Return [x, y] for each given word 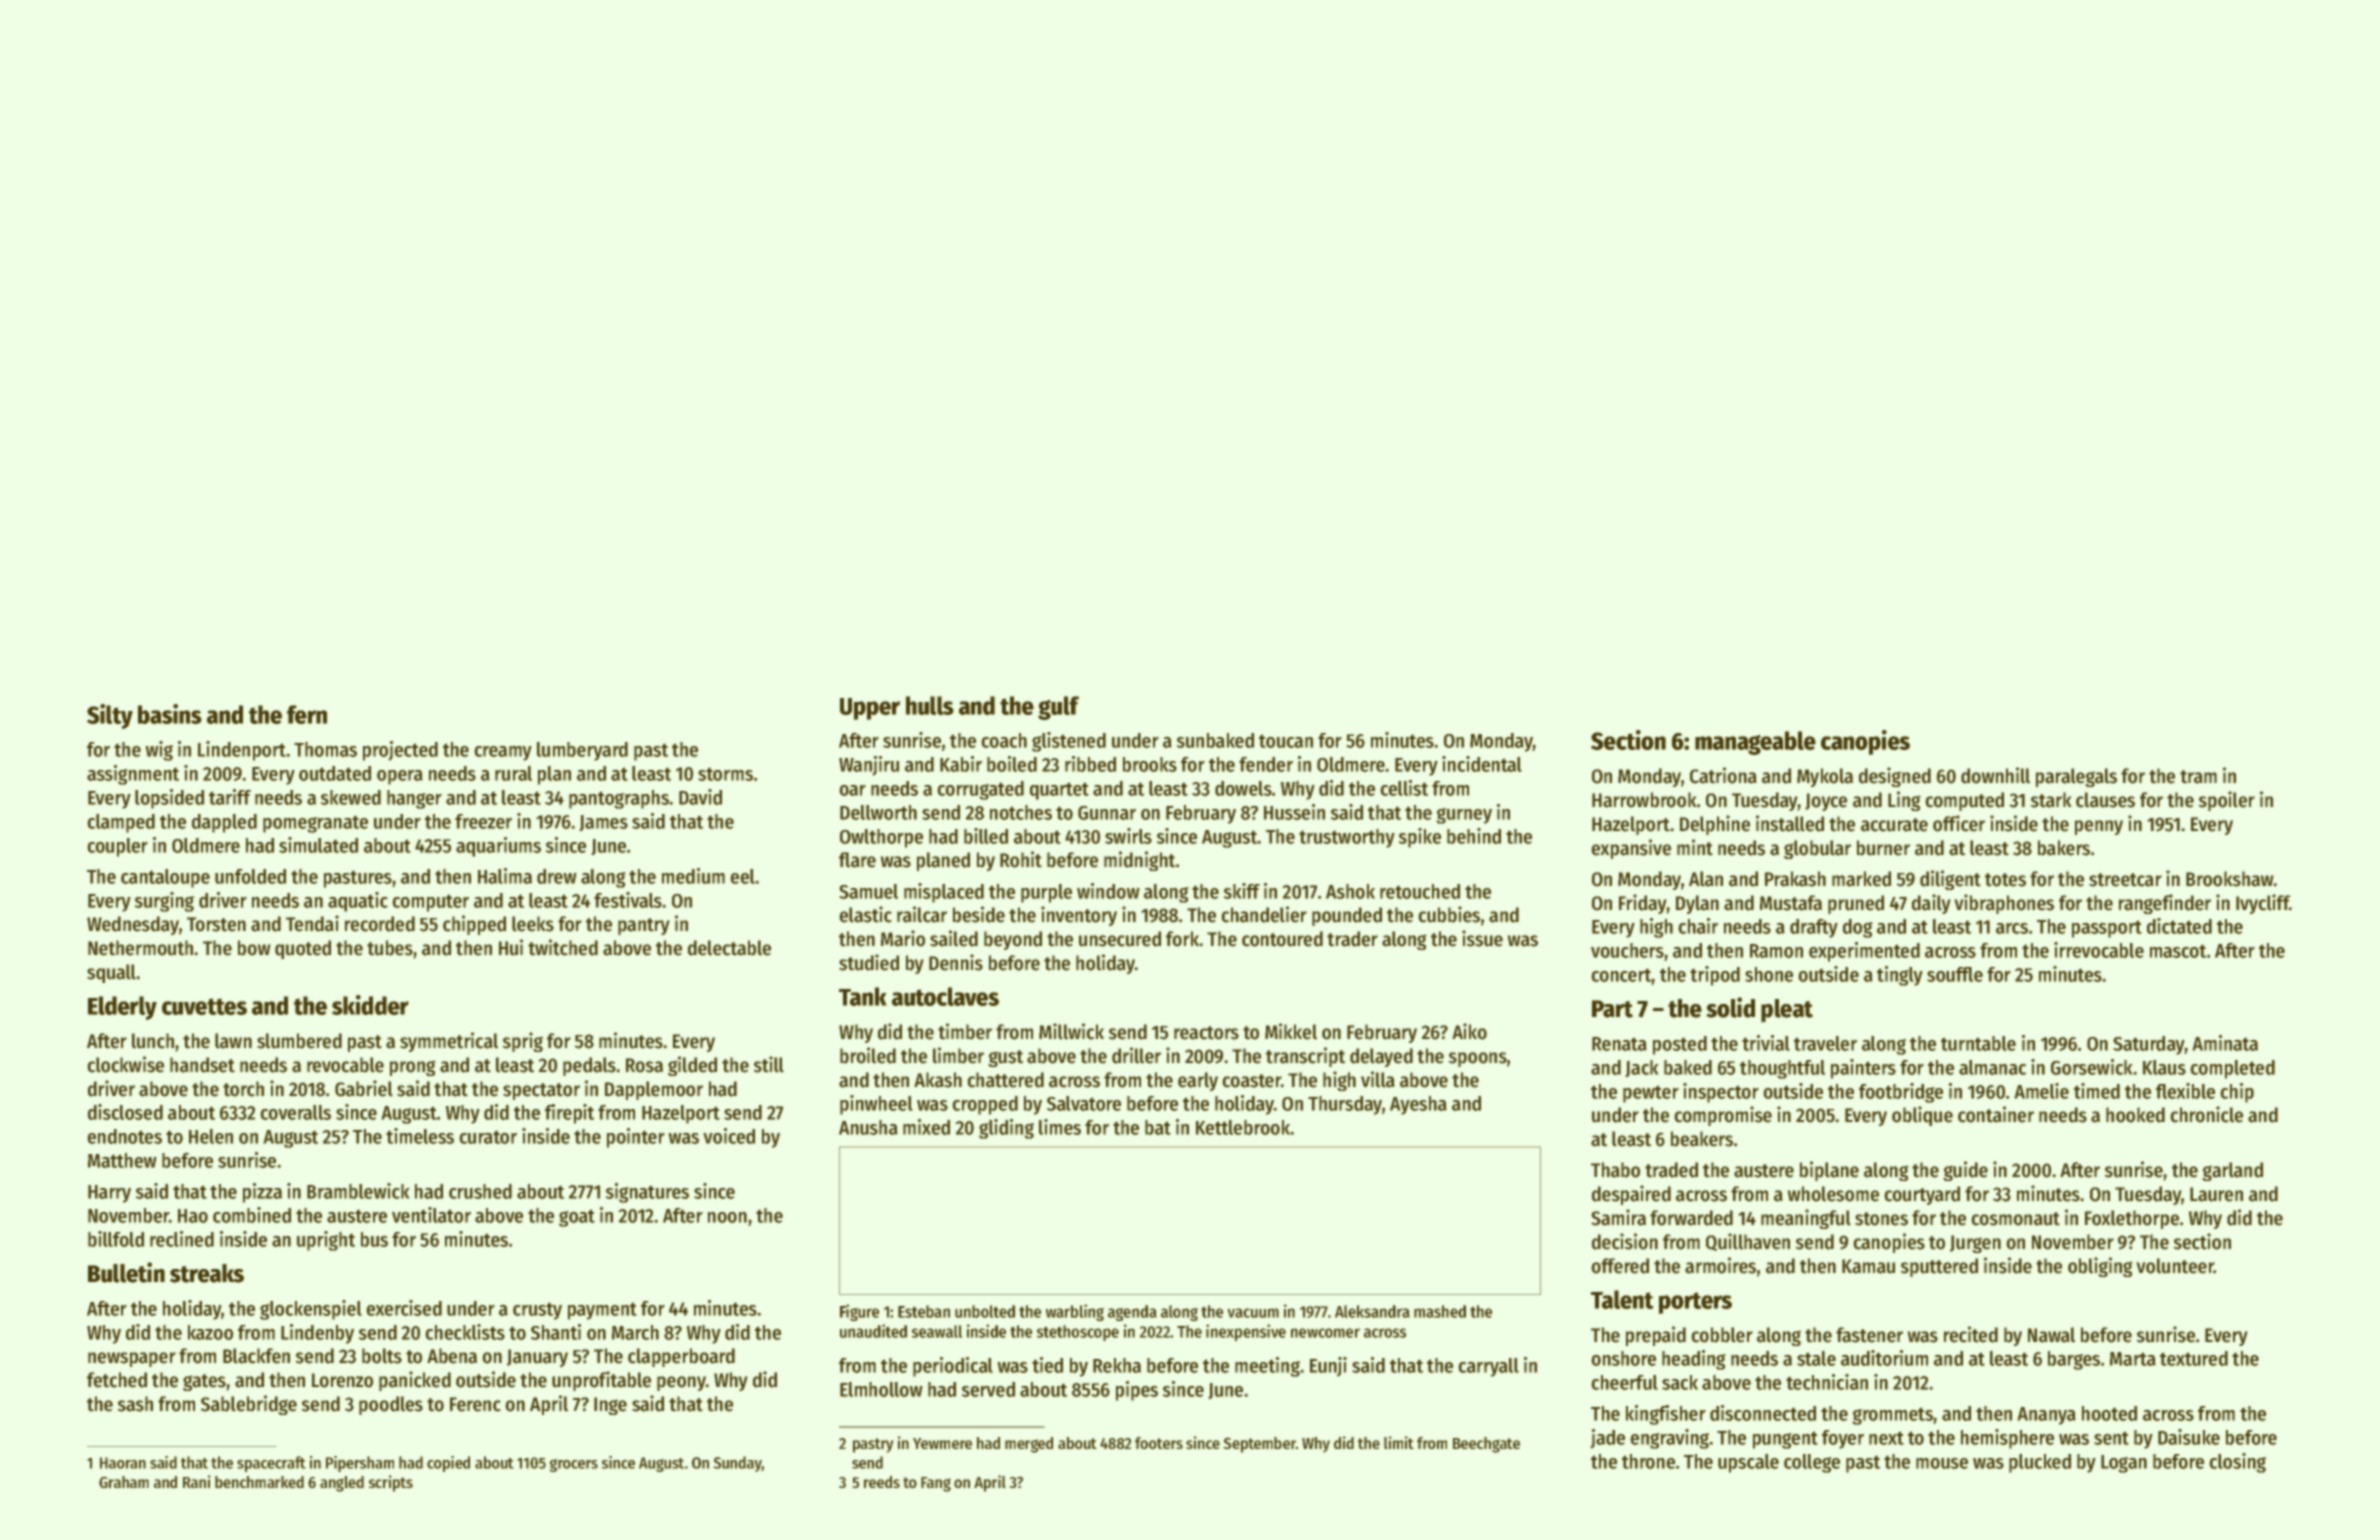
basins [170, 714]
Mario [903, 938]
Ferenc [475, 1404]
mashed [1440, 1311]
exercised [404, 1308]
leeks [533, 924]
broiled [868, 1055]
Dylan [1697, 904]
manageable [1755, 743]
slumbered [299, 1041]
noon [727, 1217]
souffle [1955, 974]
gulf [1058, 708]
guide [1965, 1171]
